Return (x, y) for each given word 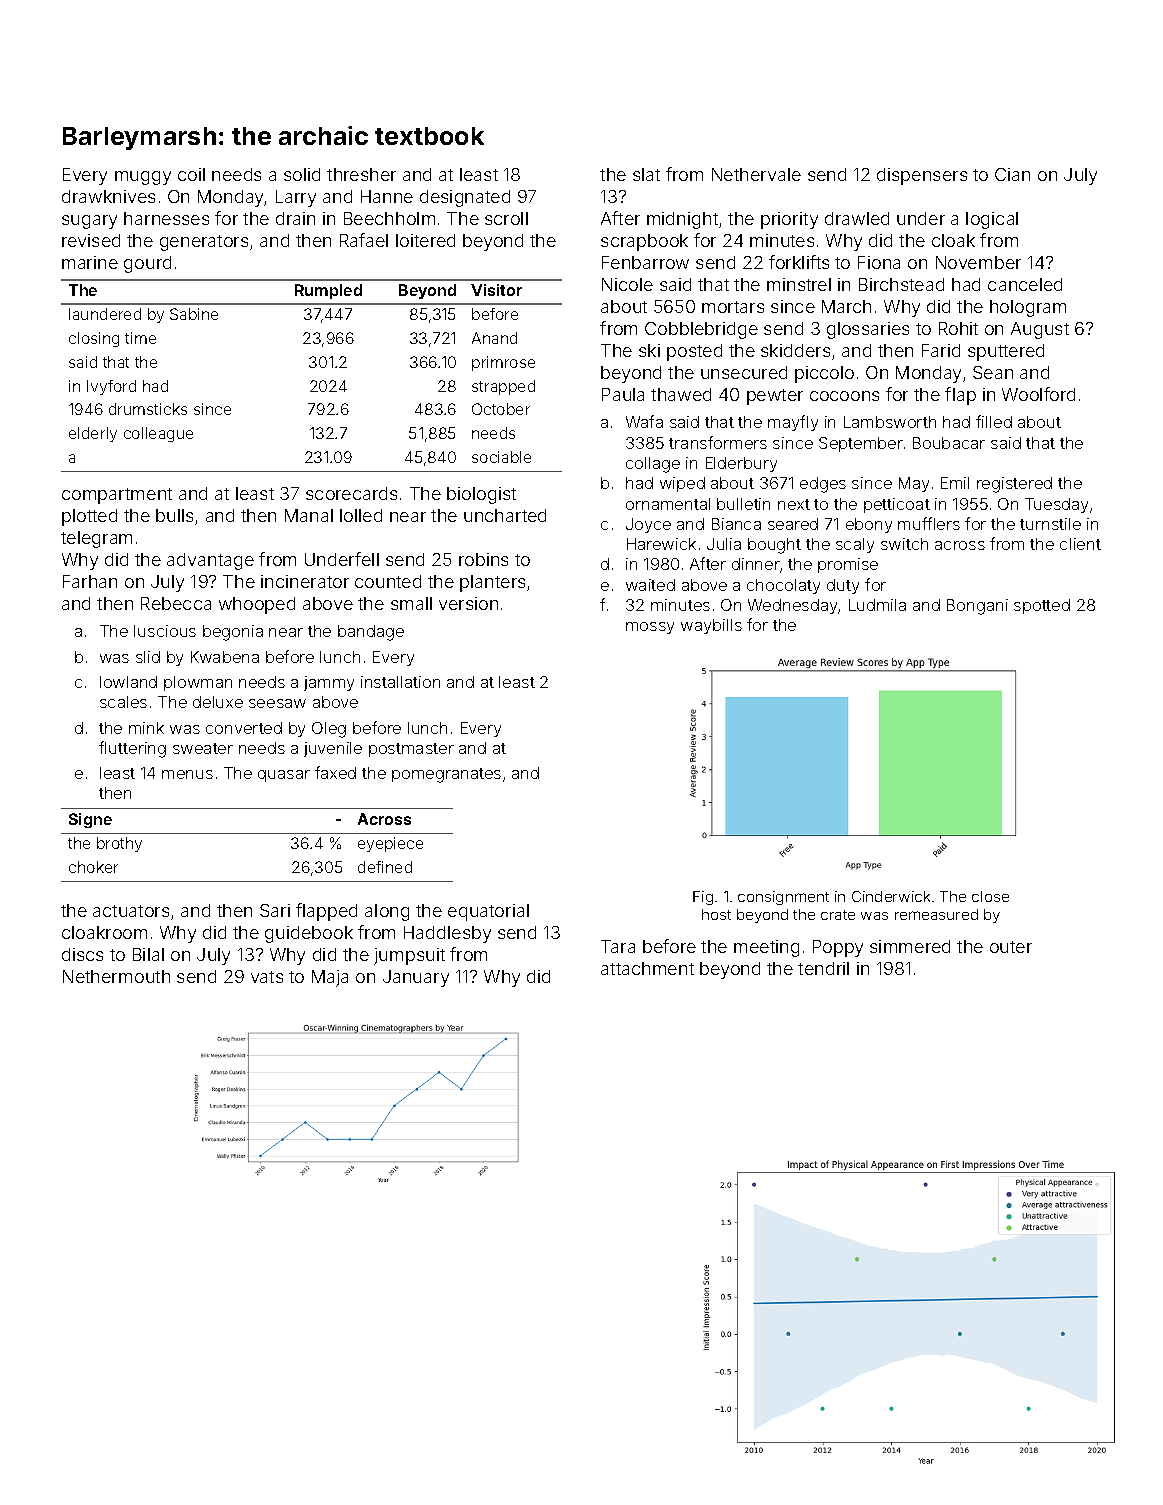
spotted (1042, 606)
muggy (143, 178)
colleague (158, 434)
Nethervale (756, 174)
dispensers (922, 176)
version (468, 603)
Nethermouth (116, 976)
